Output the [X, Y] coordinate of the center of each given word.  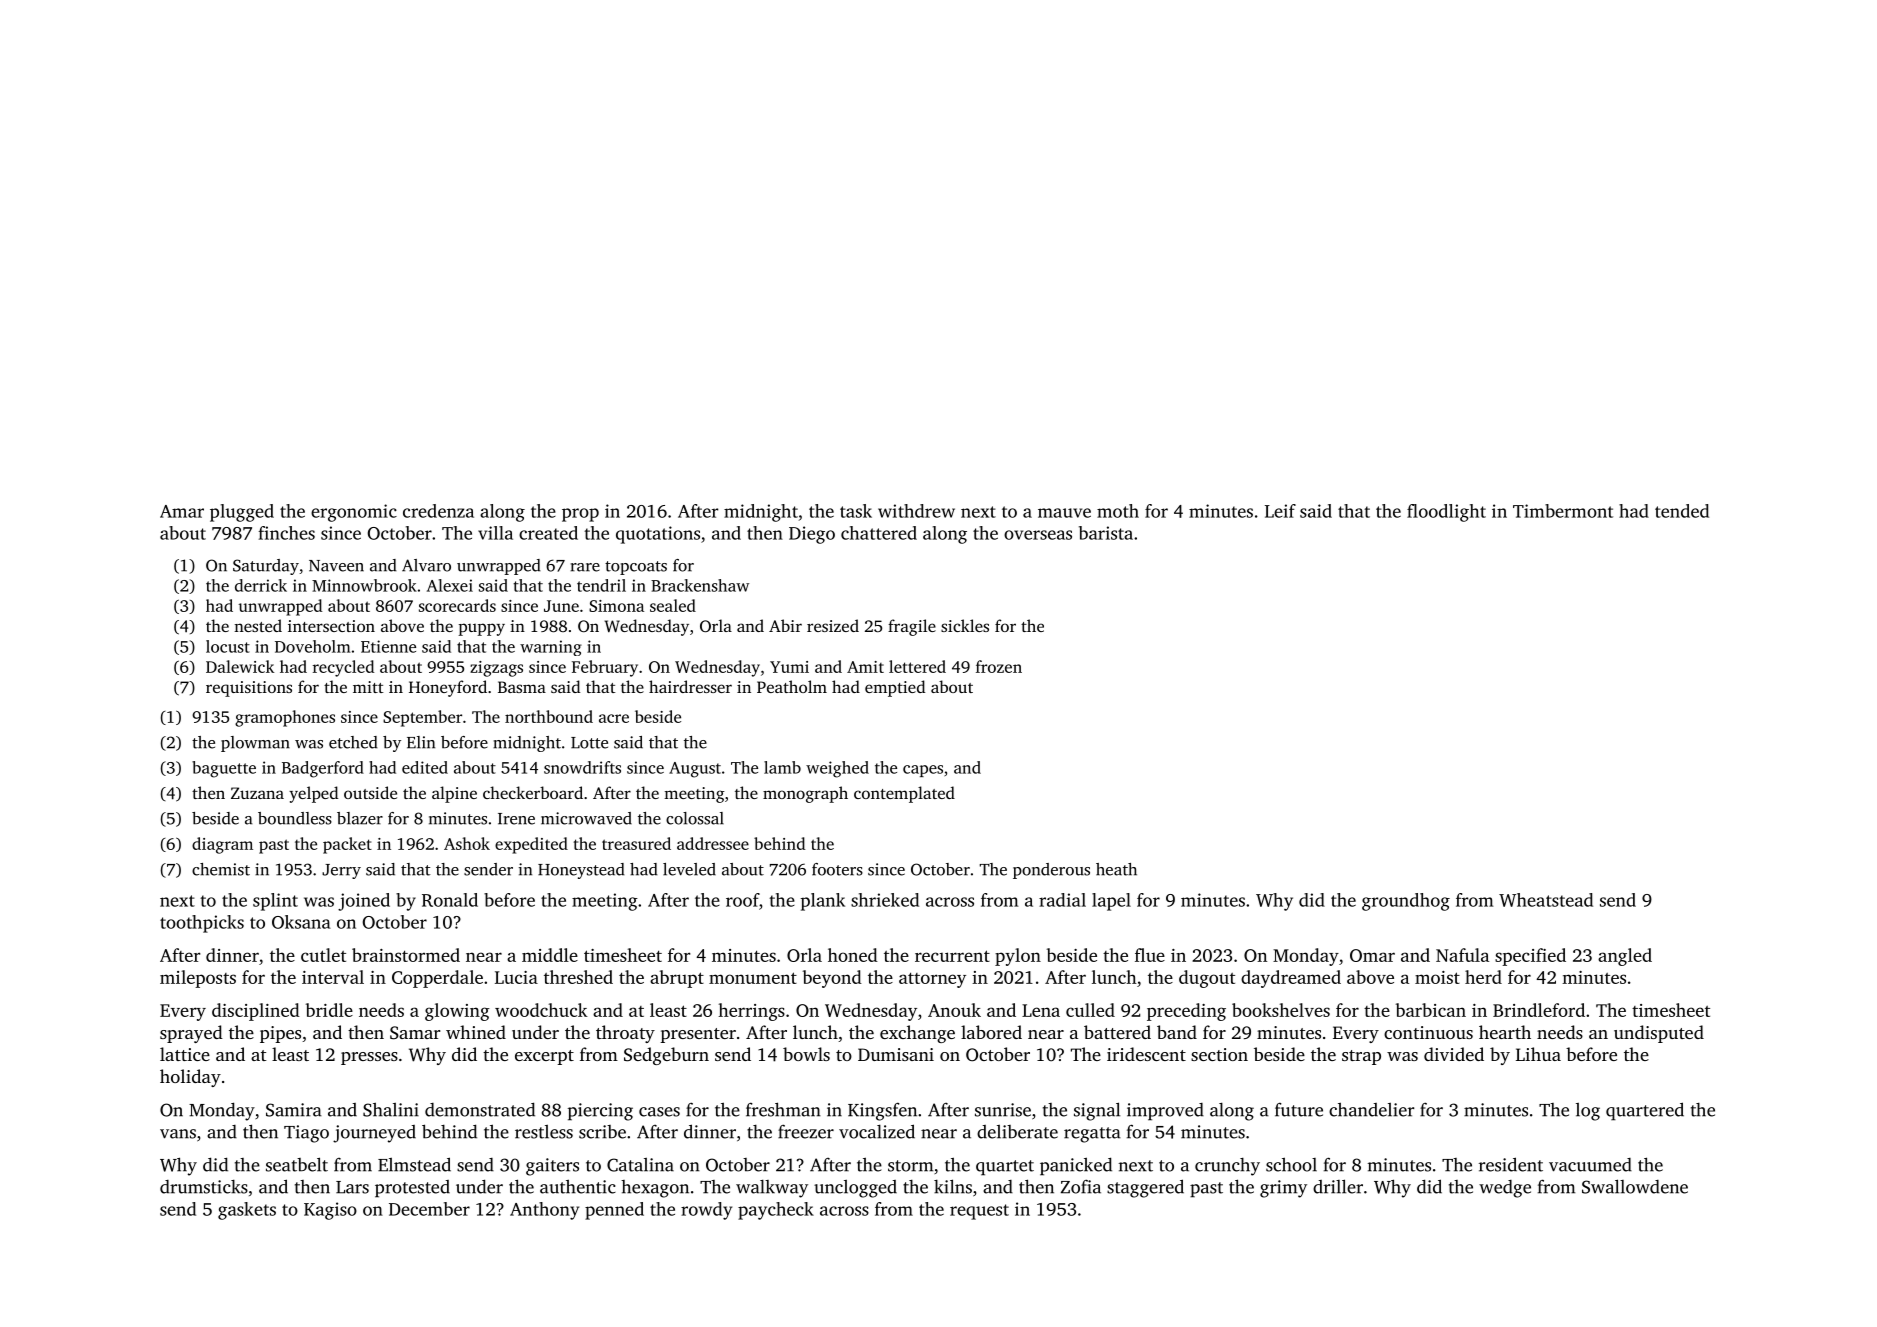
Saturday [266, 567]
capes [923, 771]
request [979, 1212]
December [429, 1209]
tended [1682, 511]
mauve [1064, 513]
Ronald [450, 900]
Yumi [789, 667]
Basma [522, 687]
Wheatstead [1546, 900]
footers [837, 869]
